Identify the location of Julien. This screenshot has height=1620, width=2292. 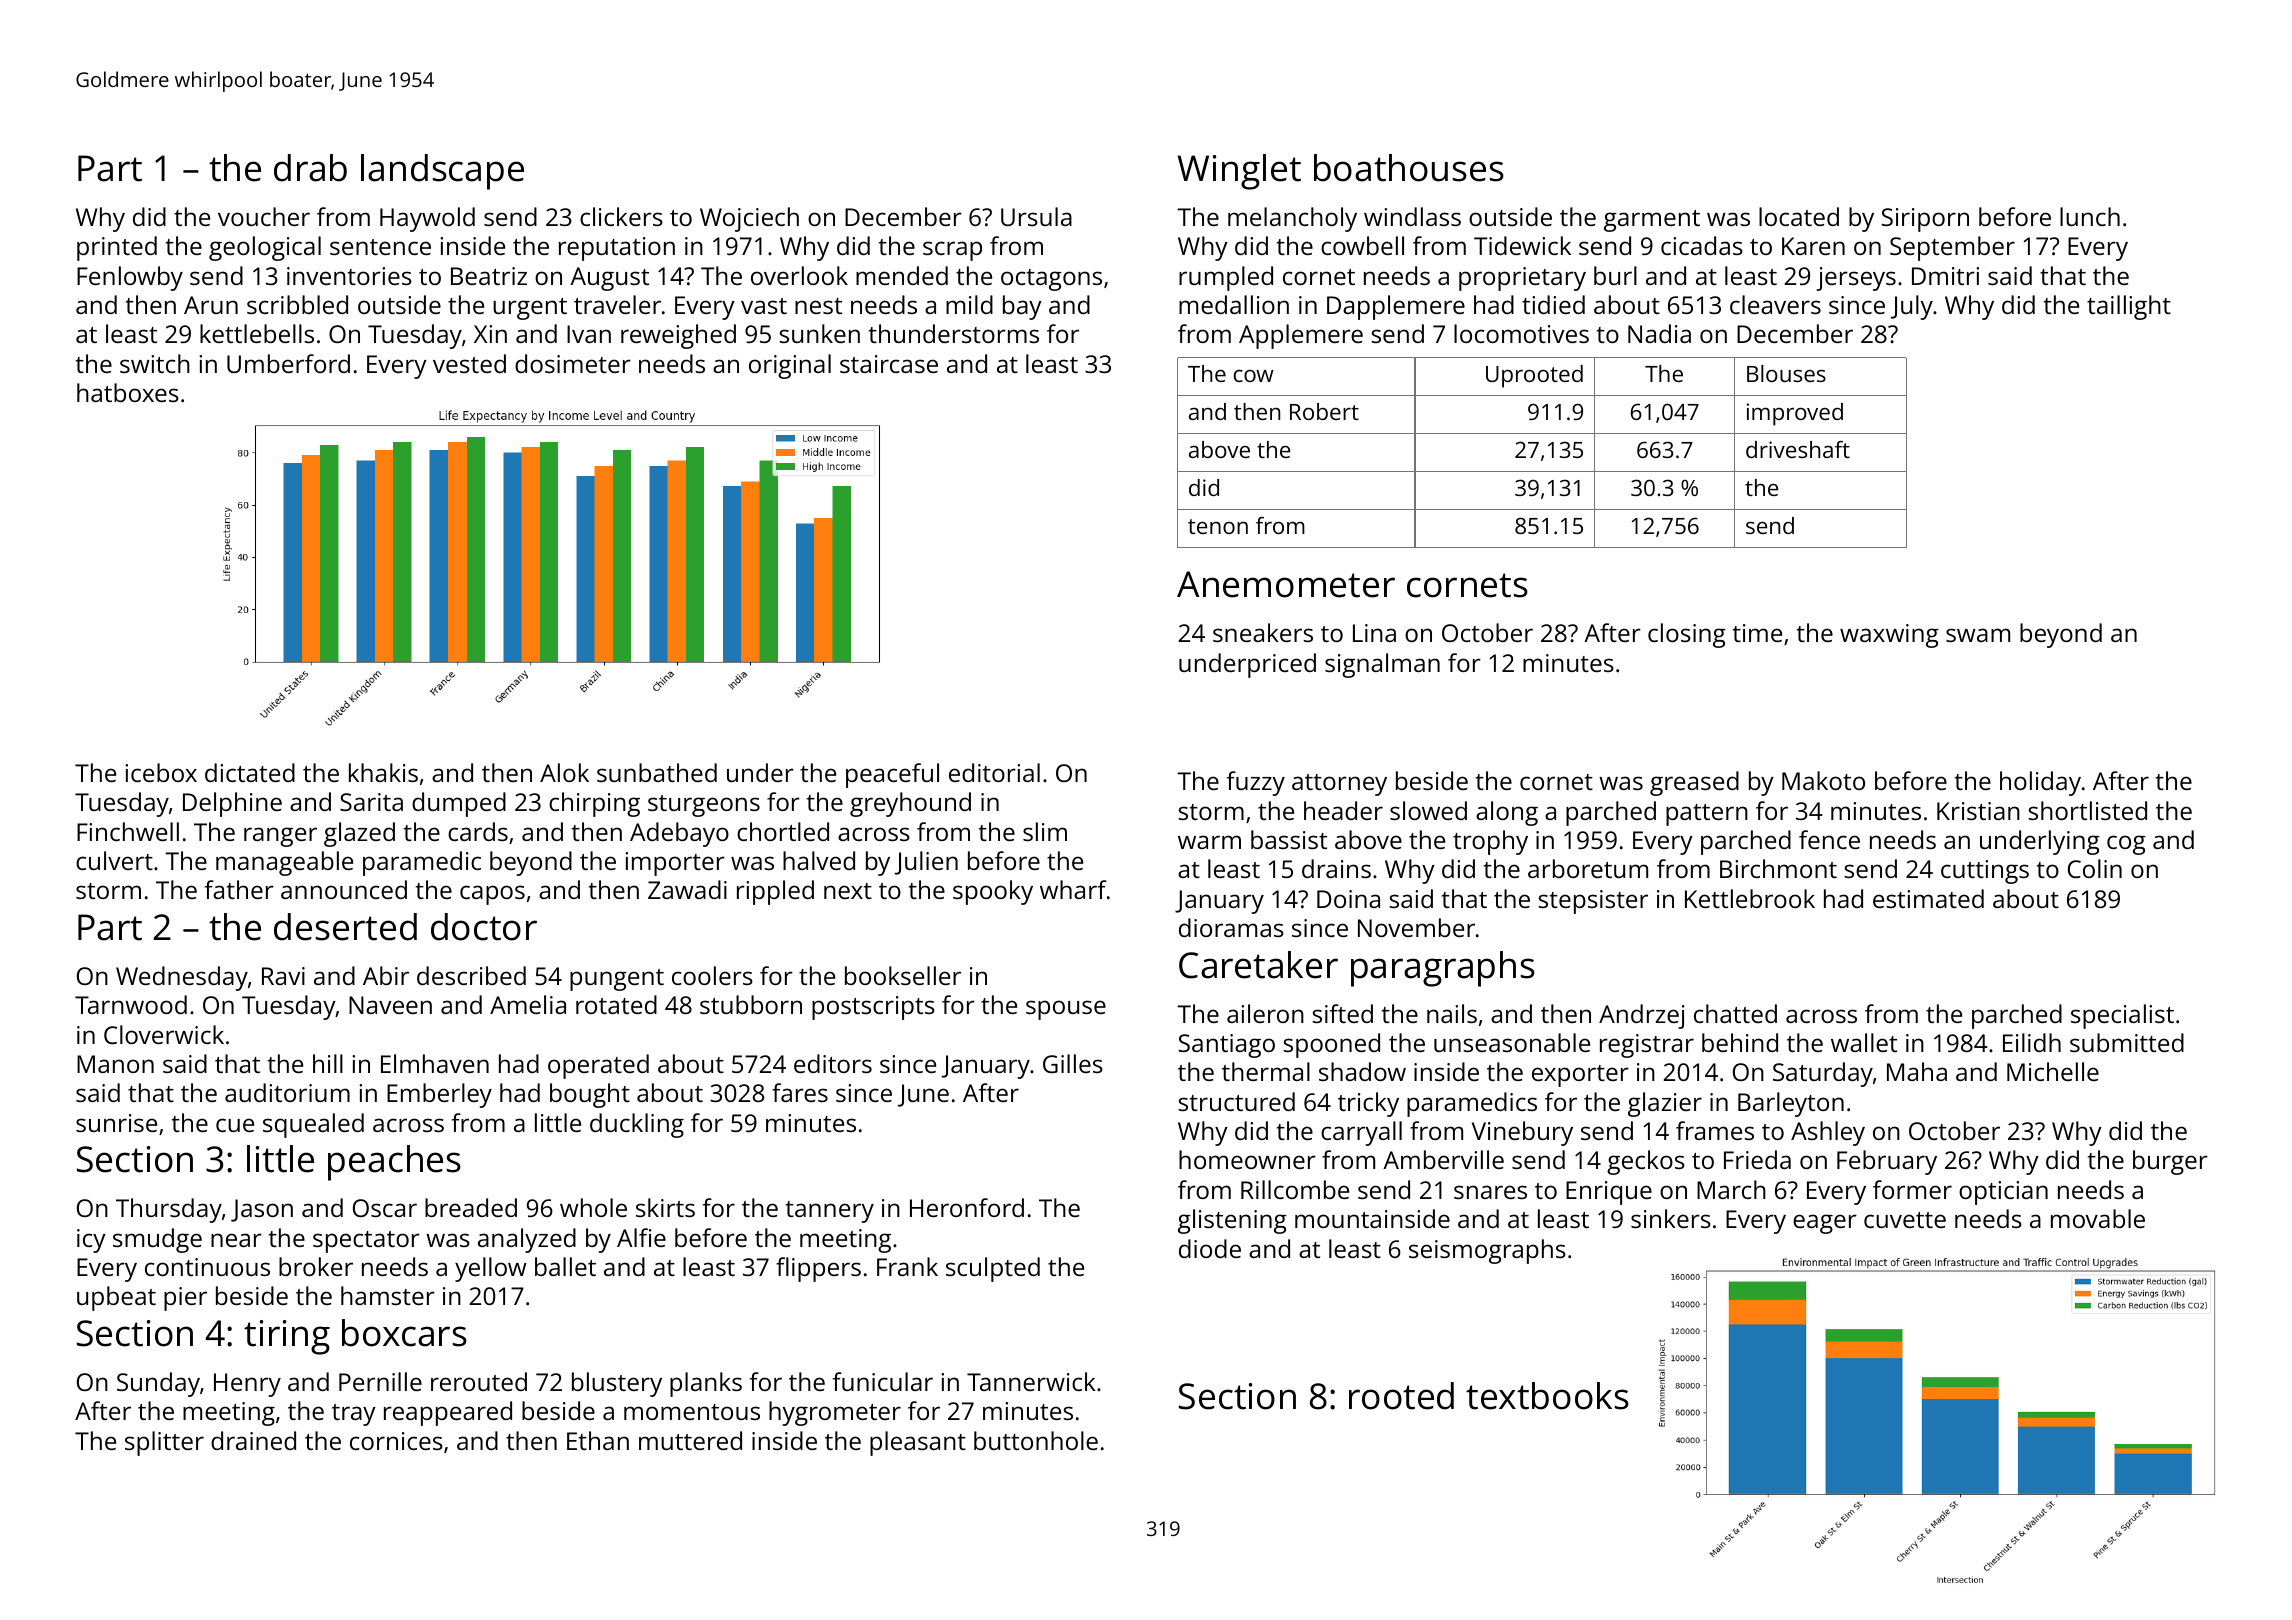
(926, 863).
